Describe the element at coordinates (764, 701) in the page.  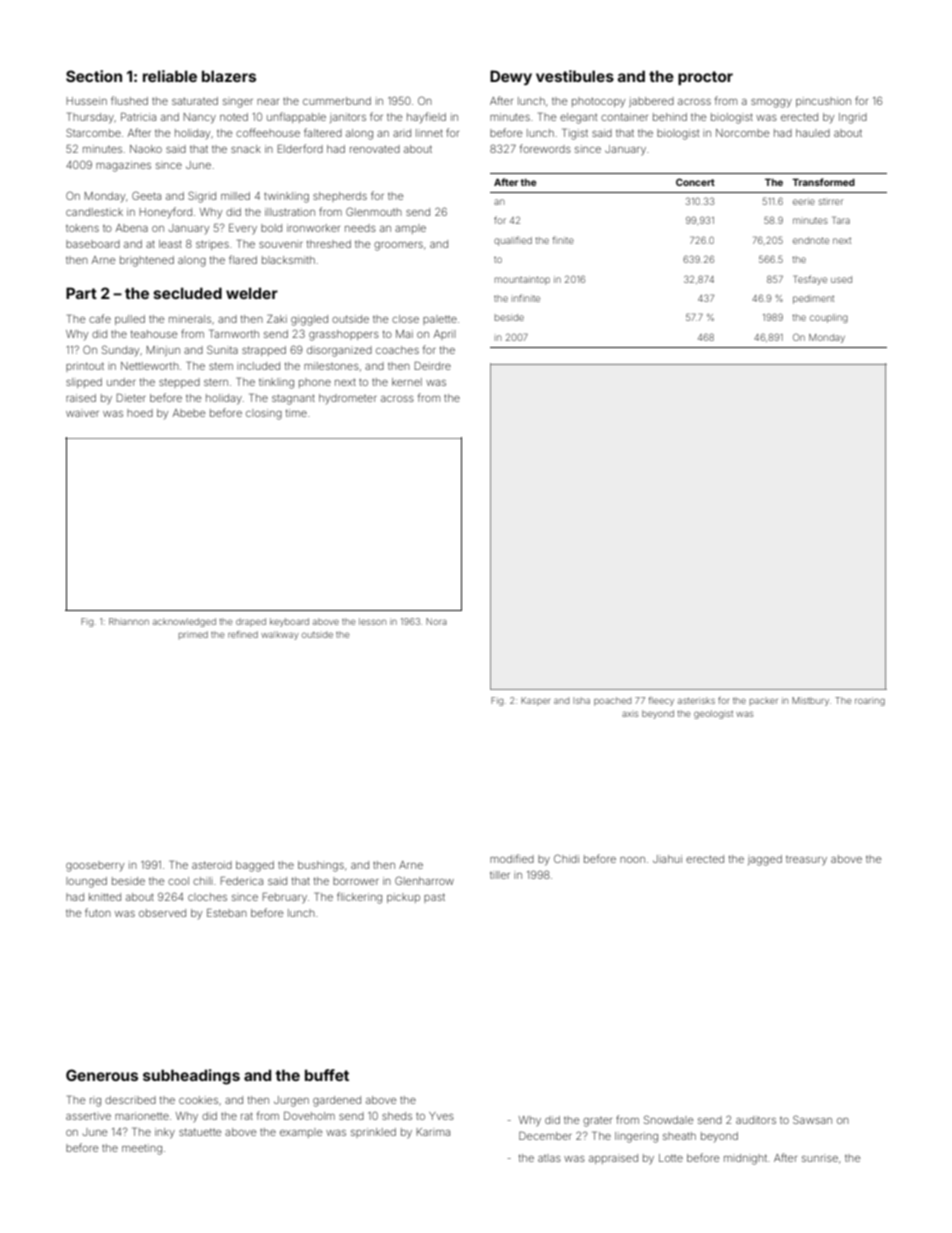
I see `packer` at that location.
